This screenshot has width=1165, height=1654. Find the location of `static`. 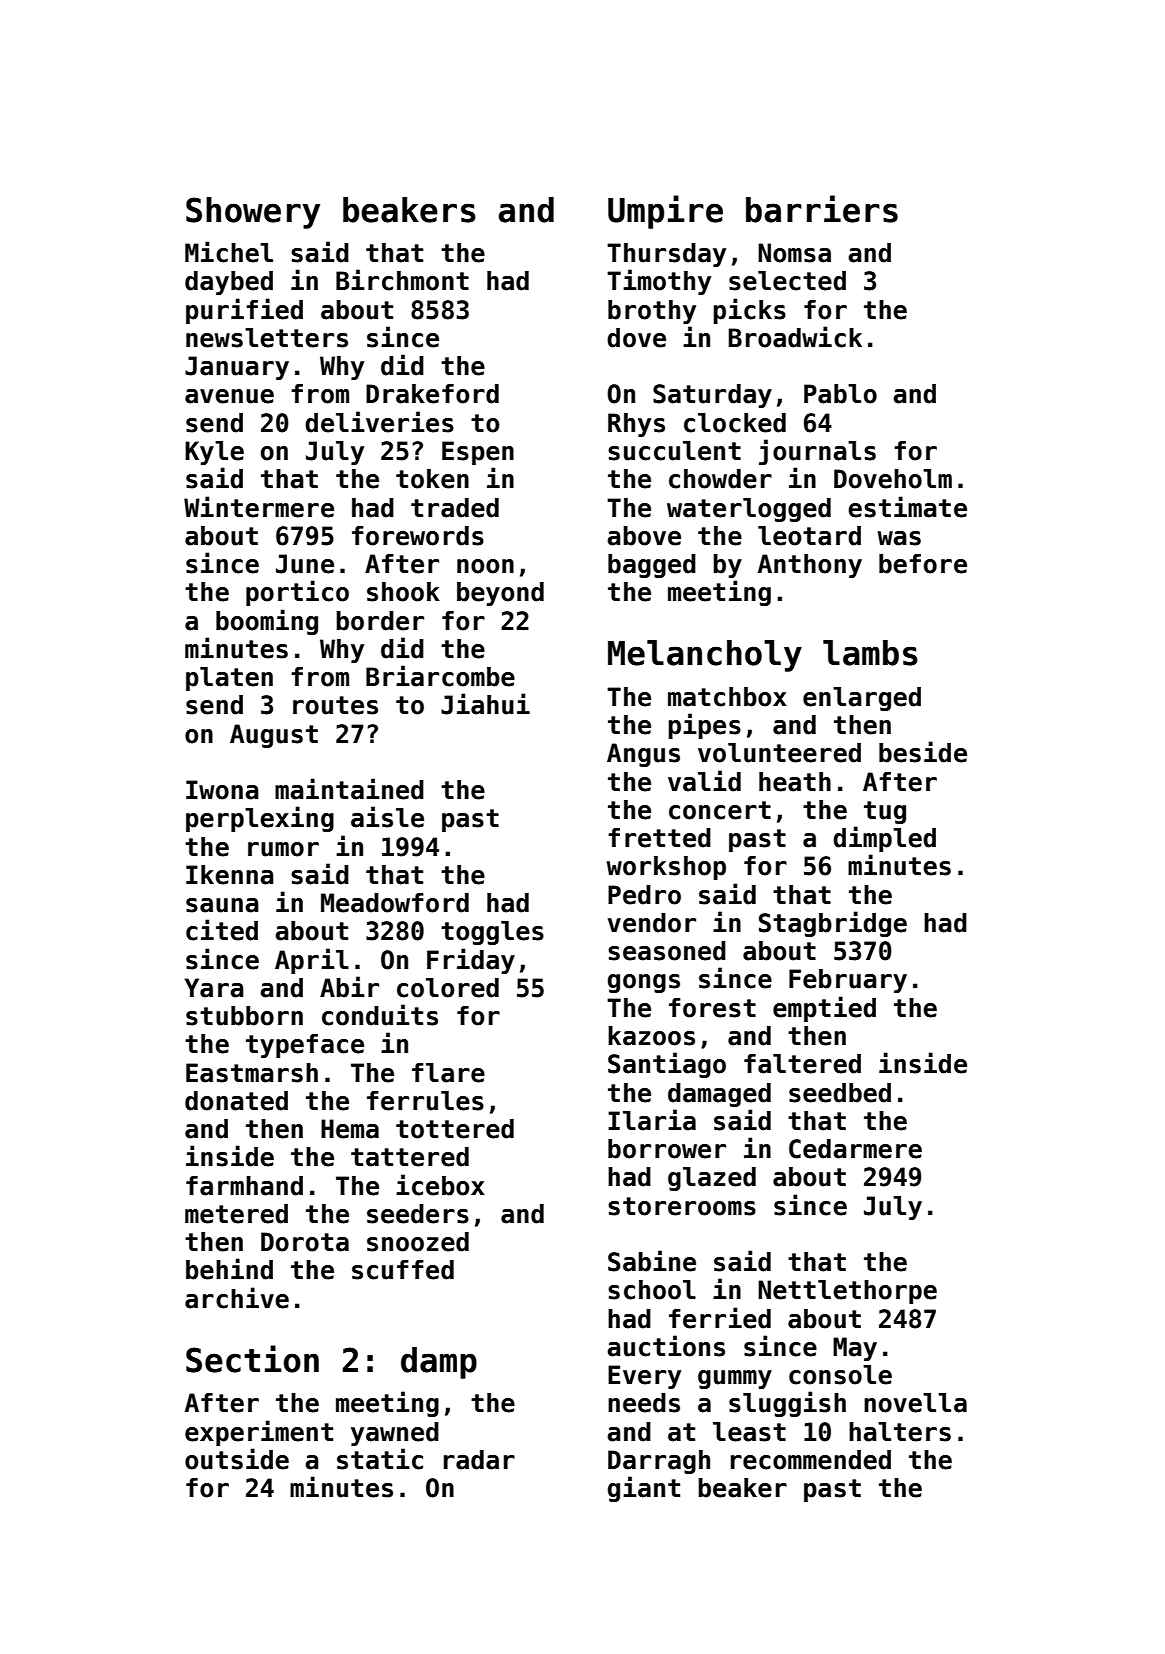

static is located at coordinates (380, 1459).
